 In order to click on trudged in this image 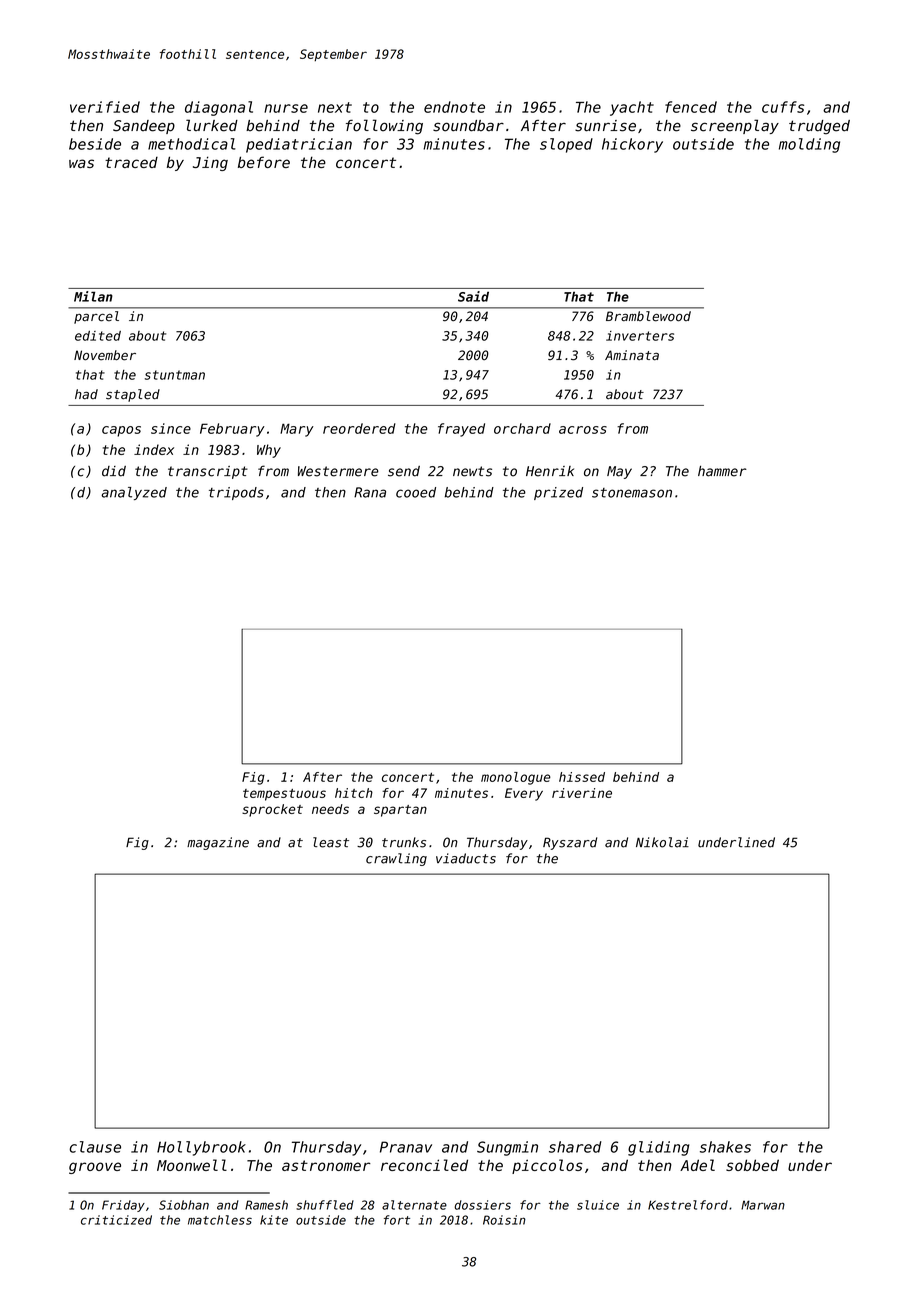, I will do `click(819, 127)`.
